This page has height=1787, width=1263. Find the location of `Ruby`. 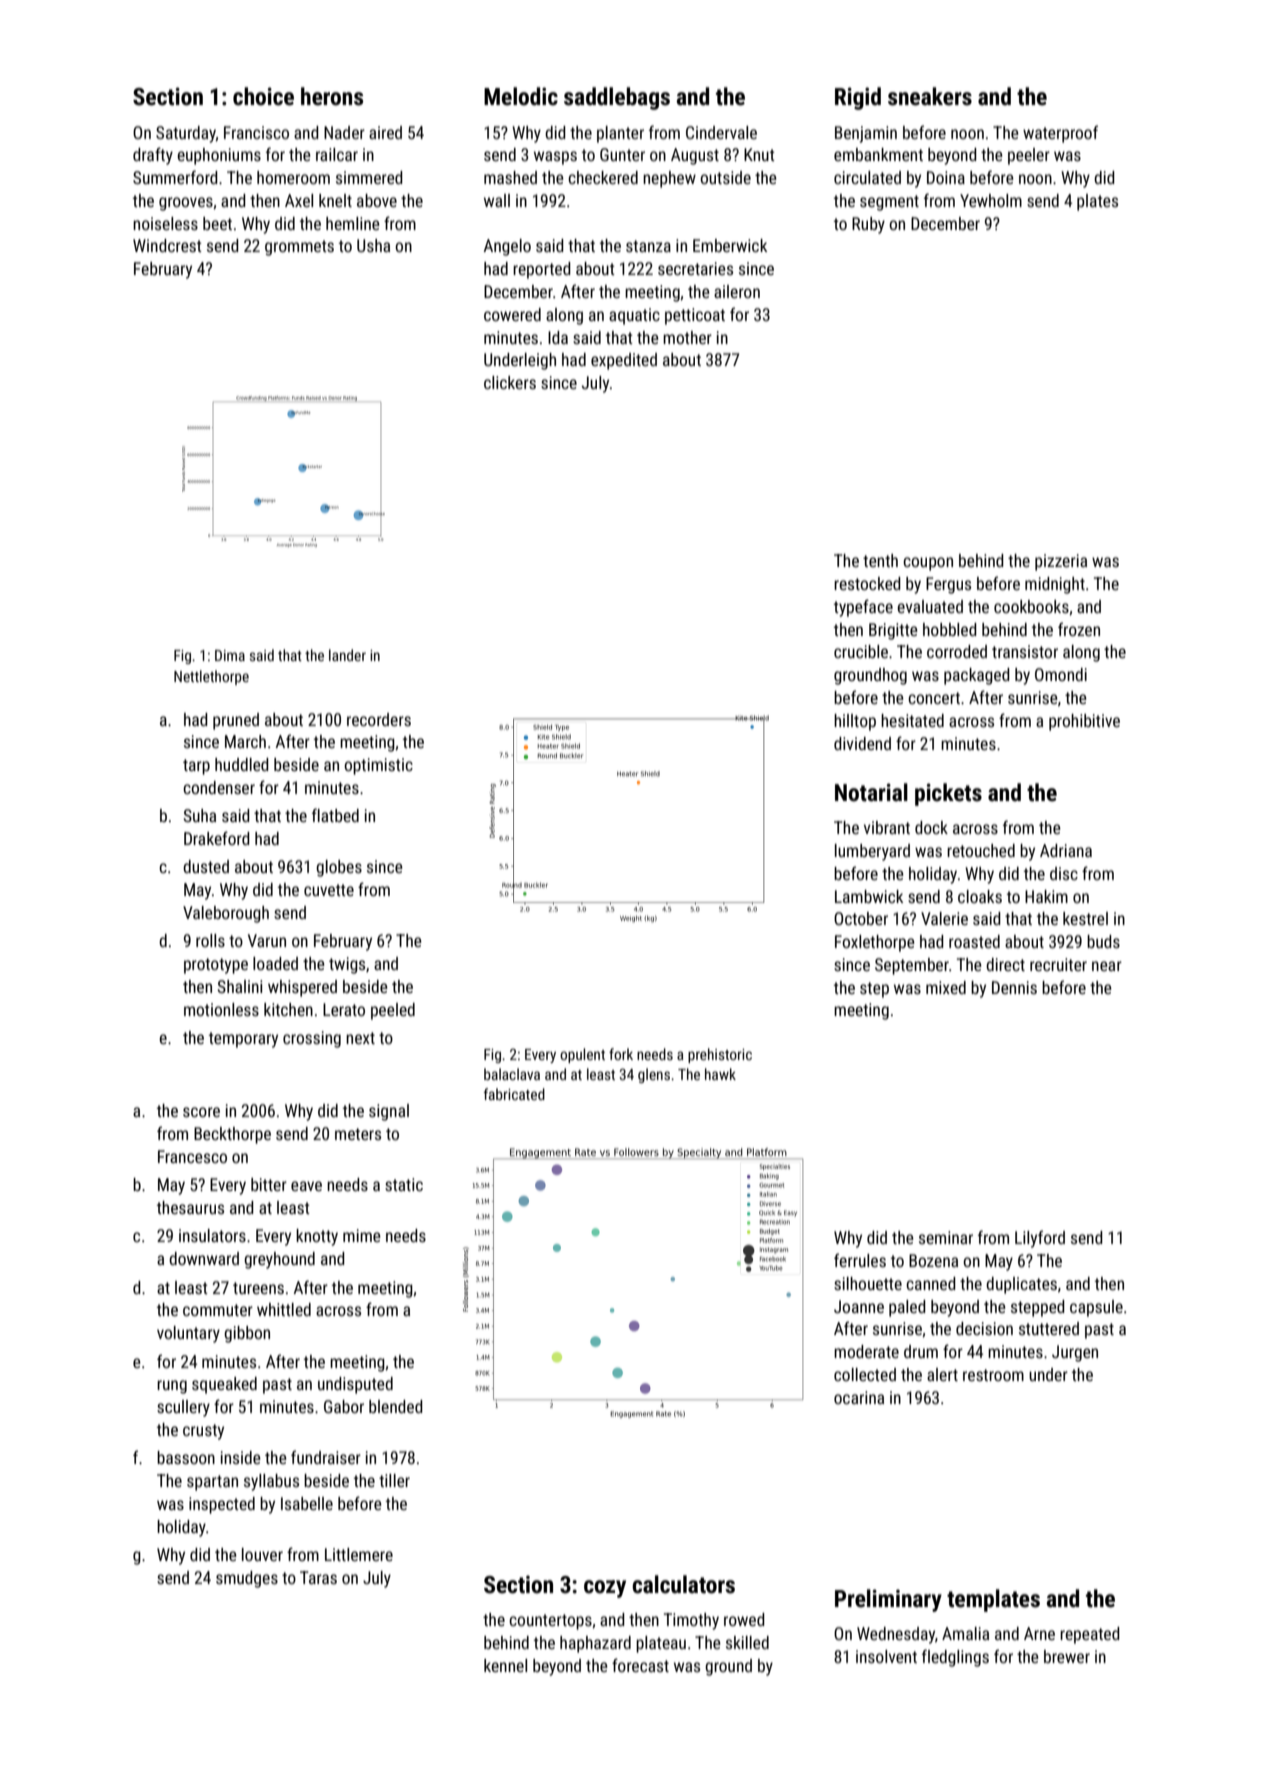

Ruby is located at coordinates (868, 225).
